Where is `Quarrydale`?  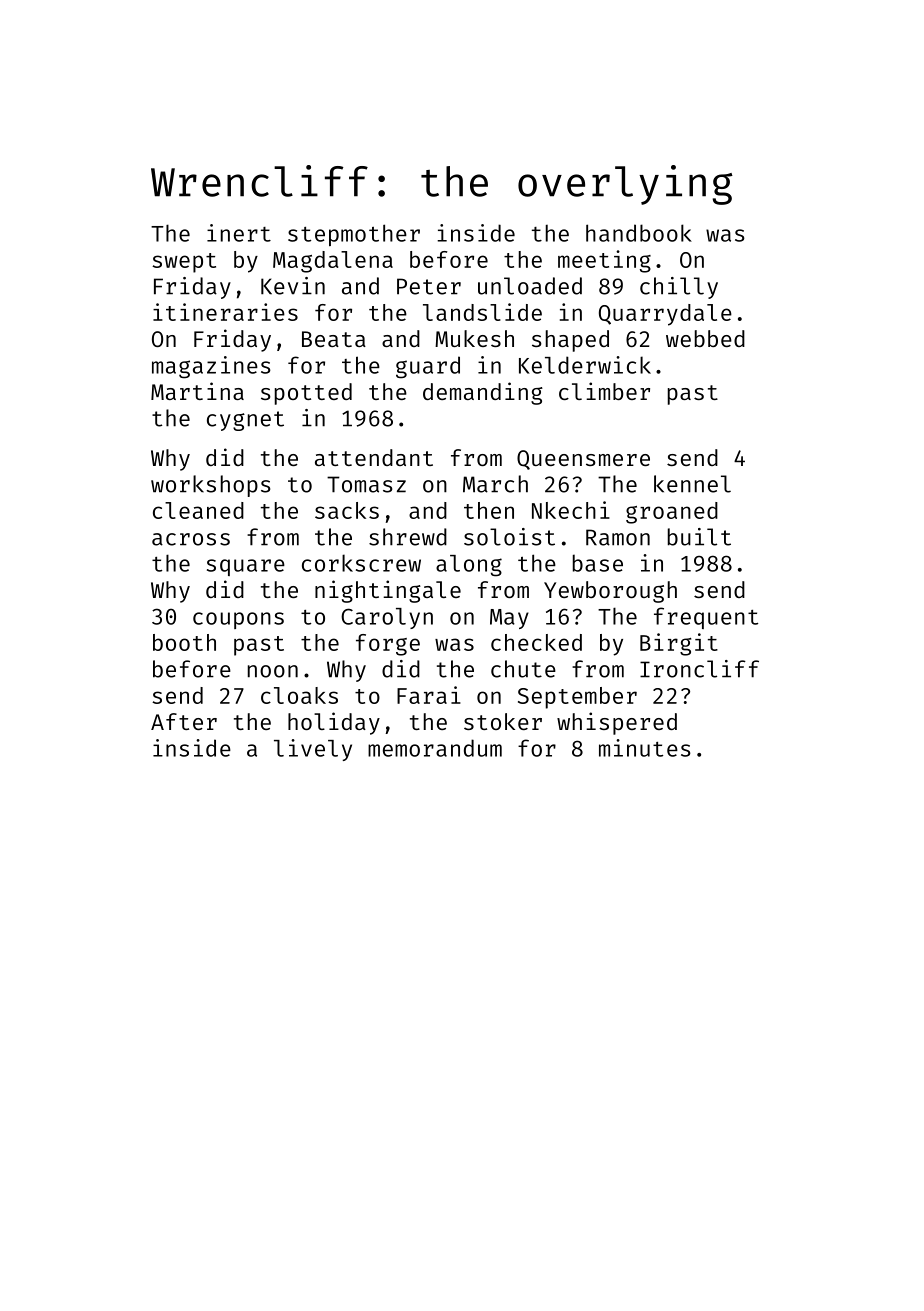 Quarrydale is located at coordinates (665, 315).
